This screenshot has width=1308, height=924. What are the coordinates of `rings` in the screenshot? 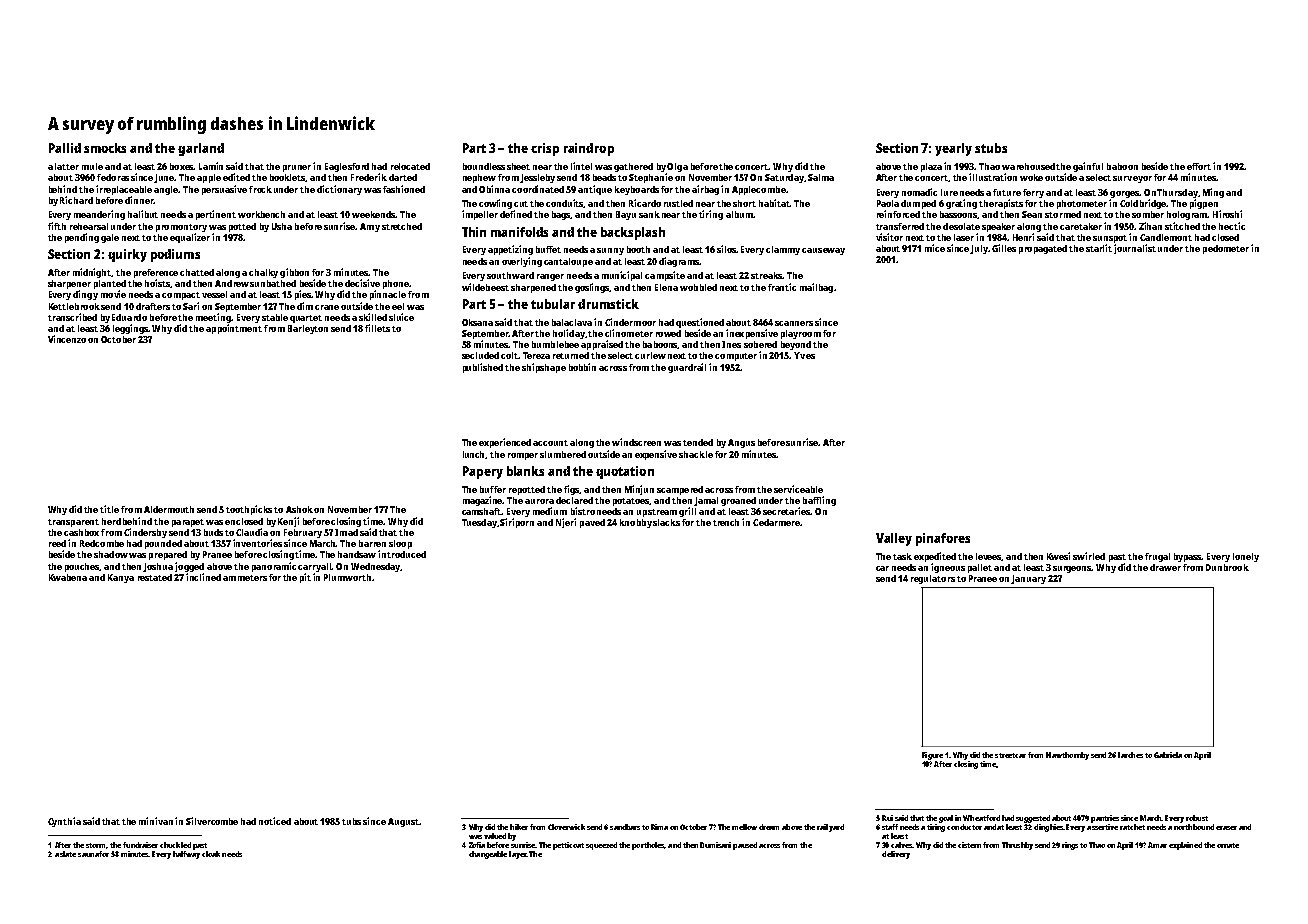 It's located at (1070, 846).
